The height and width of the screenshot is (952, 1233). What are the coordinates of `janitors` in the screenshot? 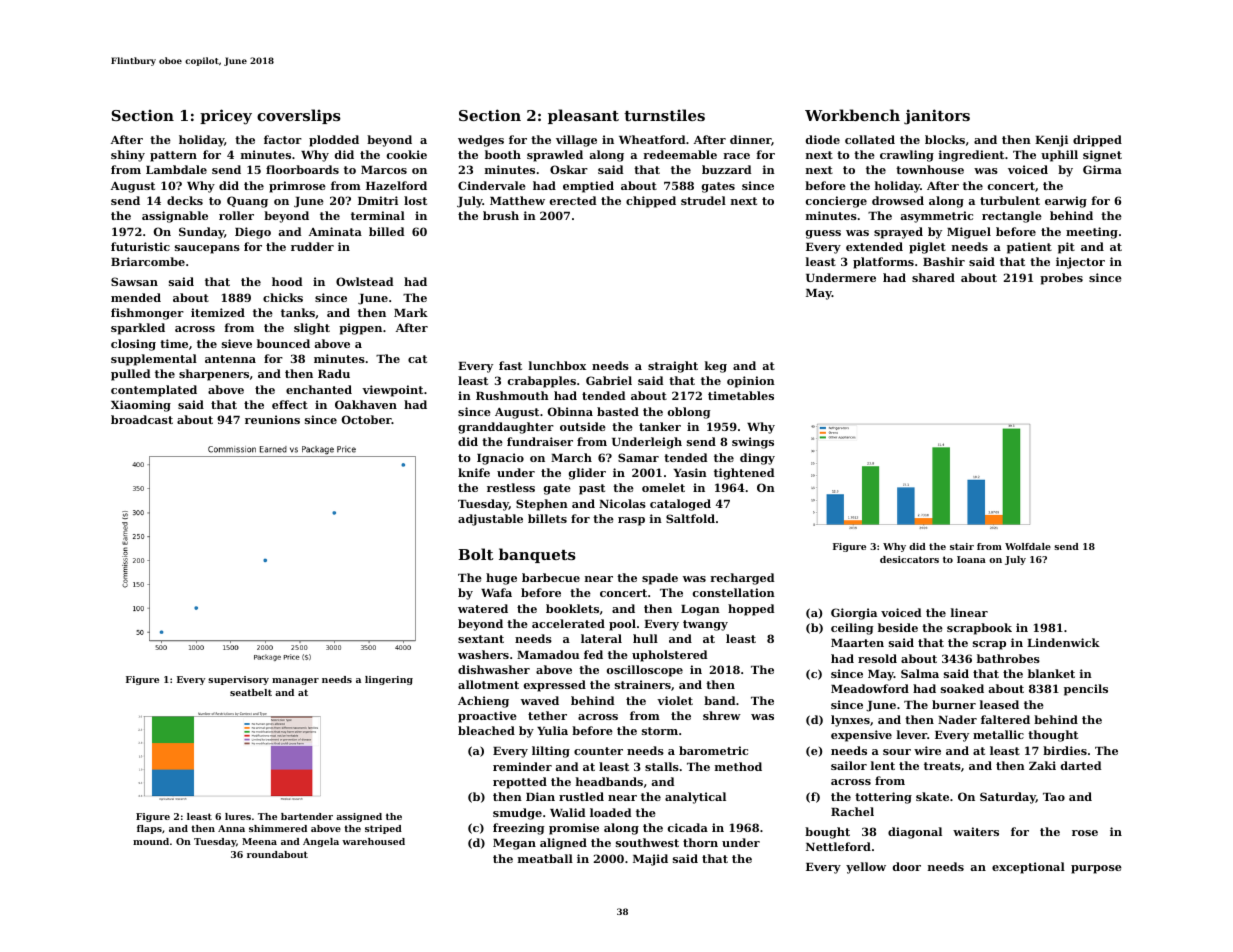 It's located at (937, 117).
